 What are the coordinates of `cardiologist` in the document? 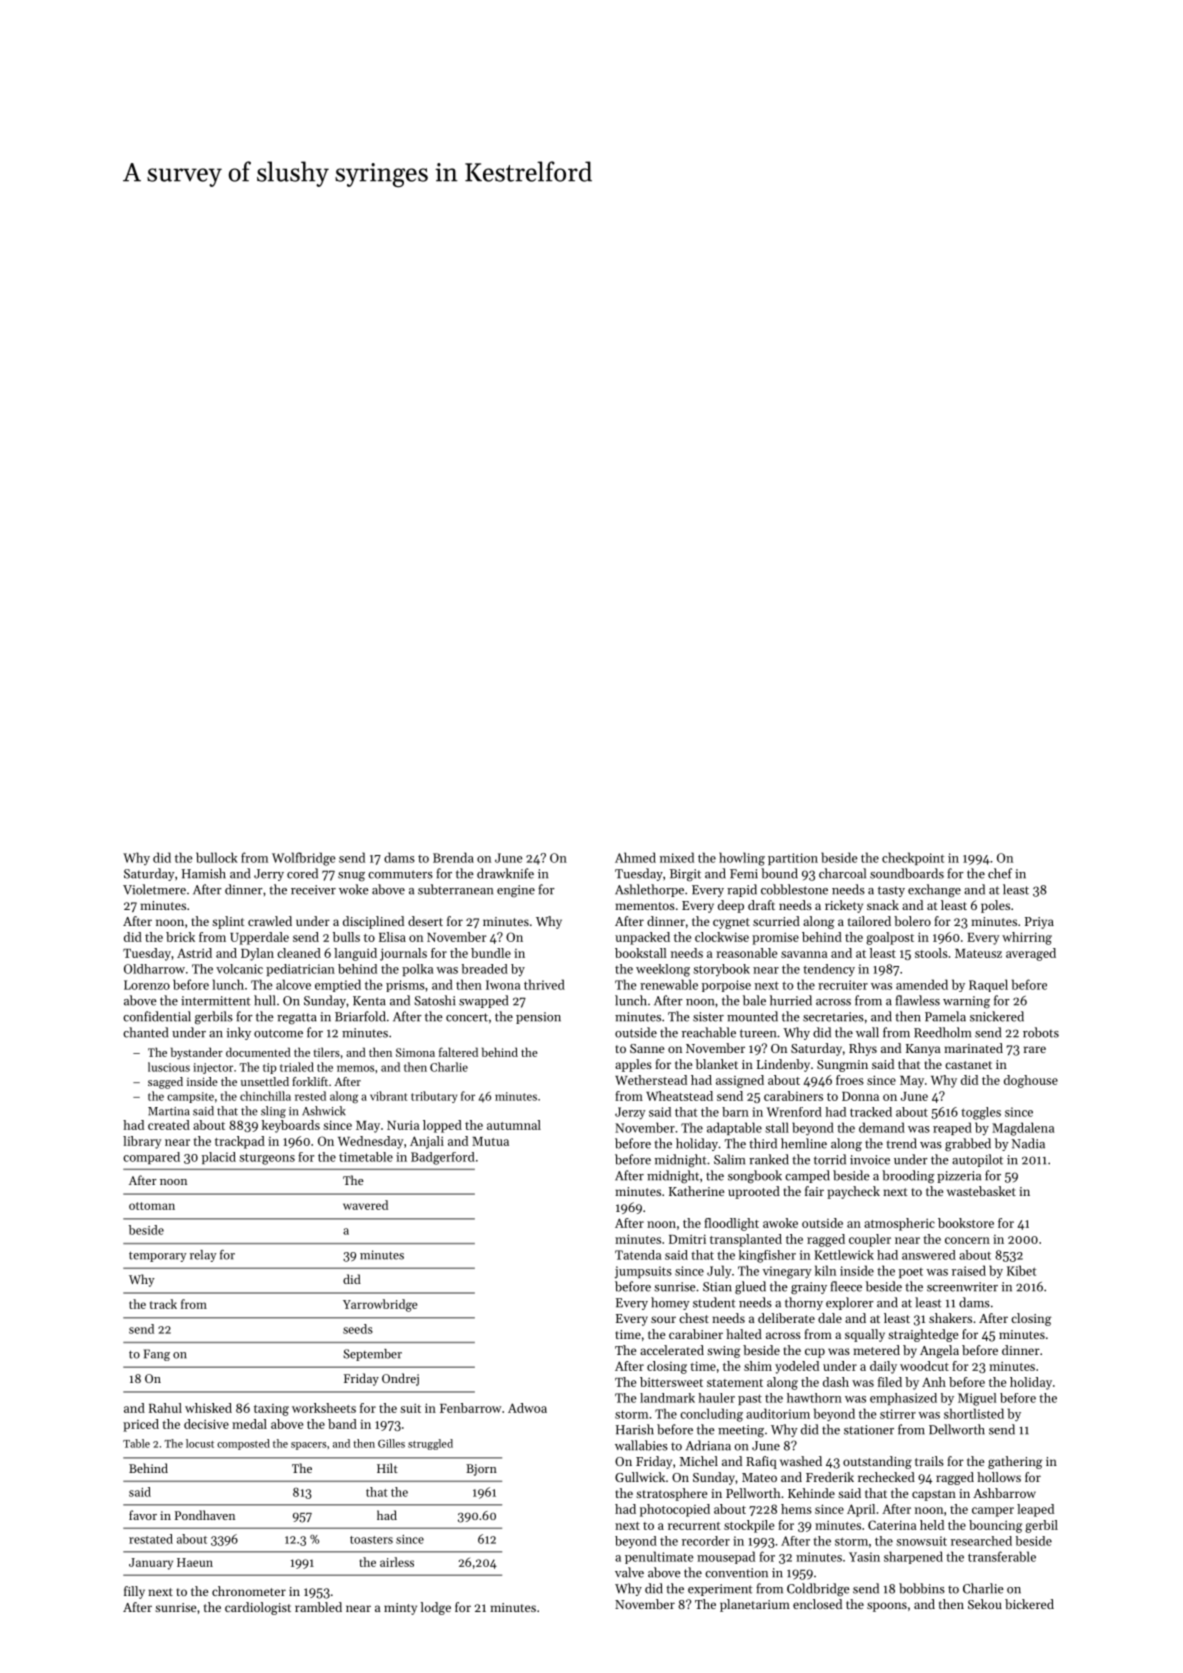 It's located at (258, 1608).
